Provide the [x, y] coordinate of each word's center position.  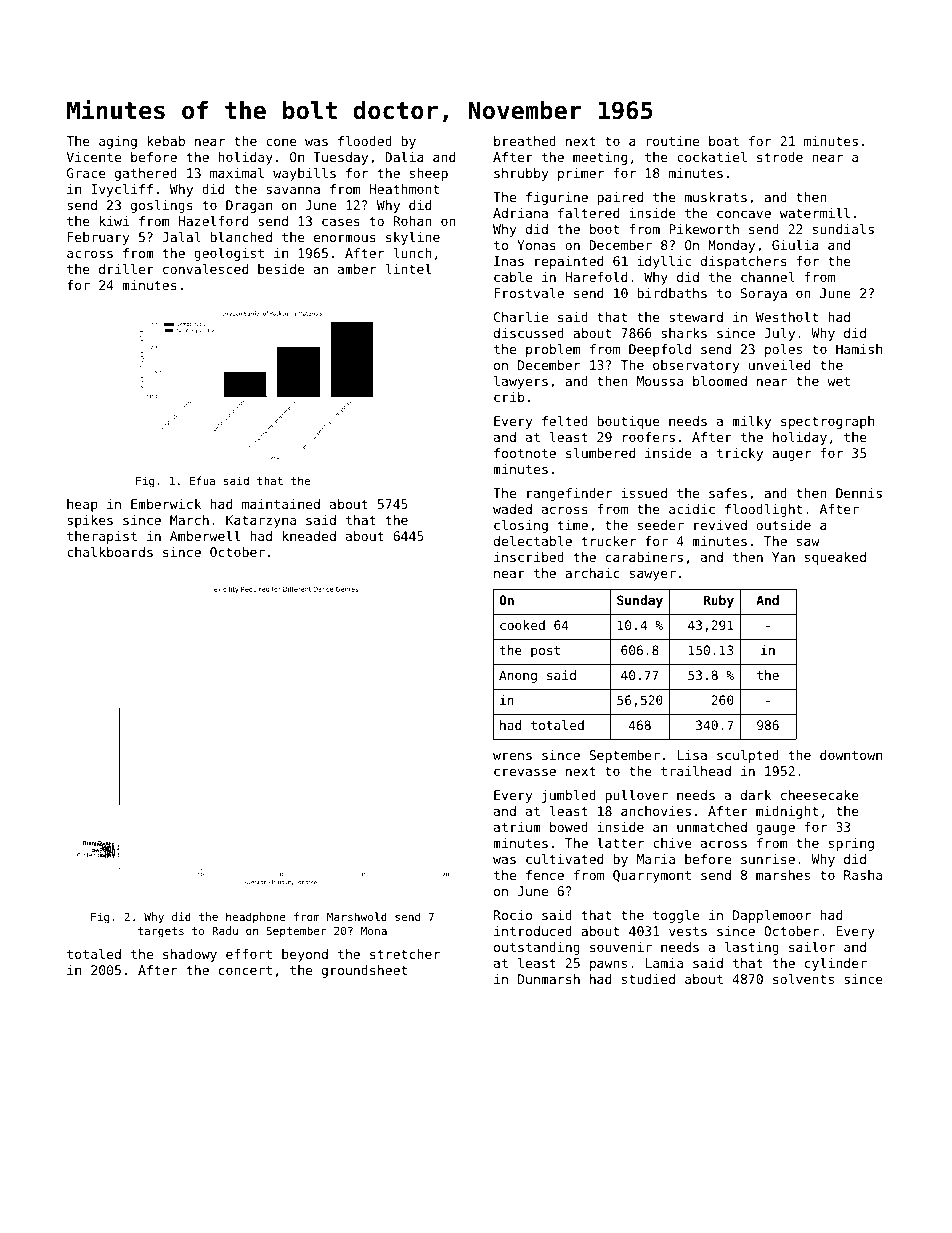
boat [724, 141]
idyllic [664, 262]
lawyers [521, 382]
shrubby [521, 174]
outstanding [537, 948]
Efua [202, 480]
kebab [166, 141]
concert [245, 970]
